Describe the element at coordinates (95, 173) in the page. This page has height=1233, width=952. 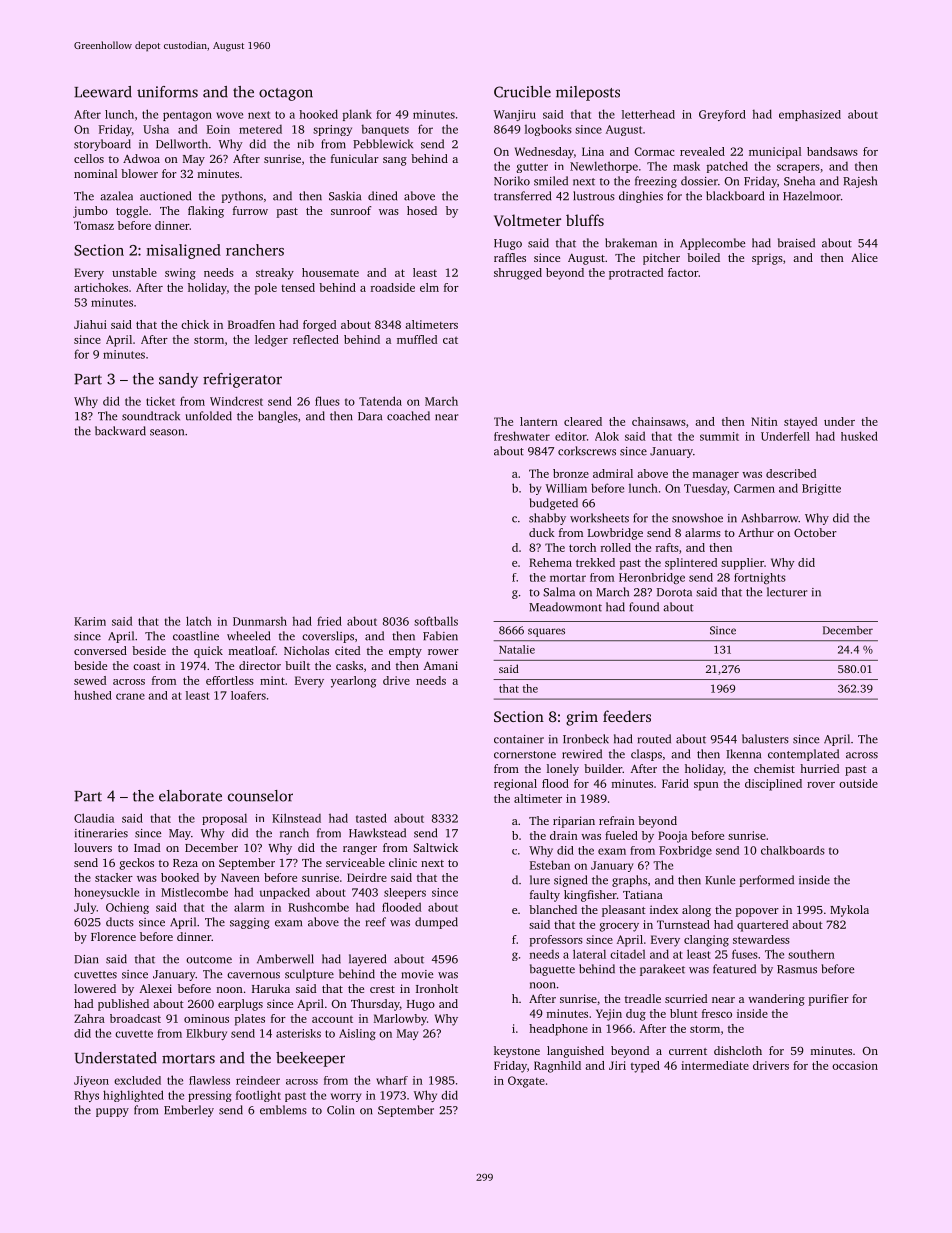
I see `nominal` at that location.
